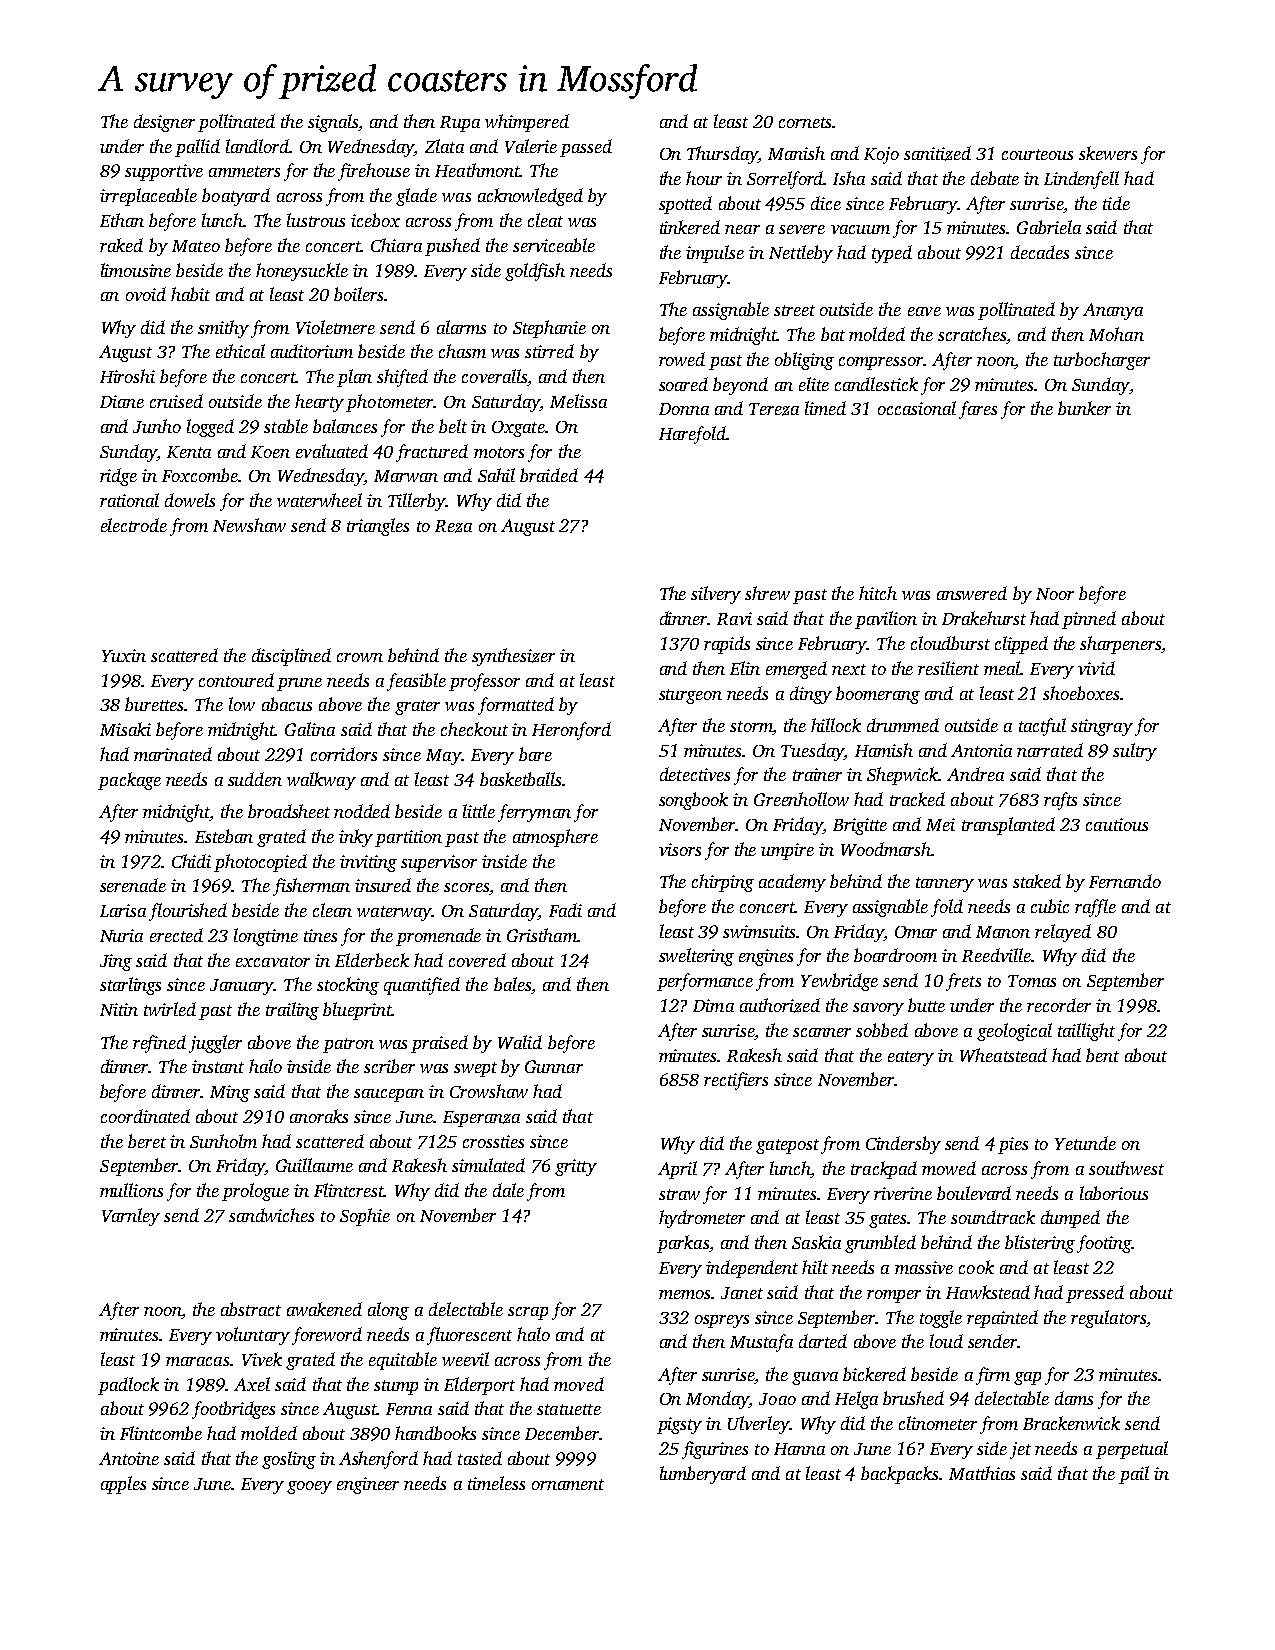  I want to click on Noor, so click(1055, 594).
